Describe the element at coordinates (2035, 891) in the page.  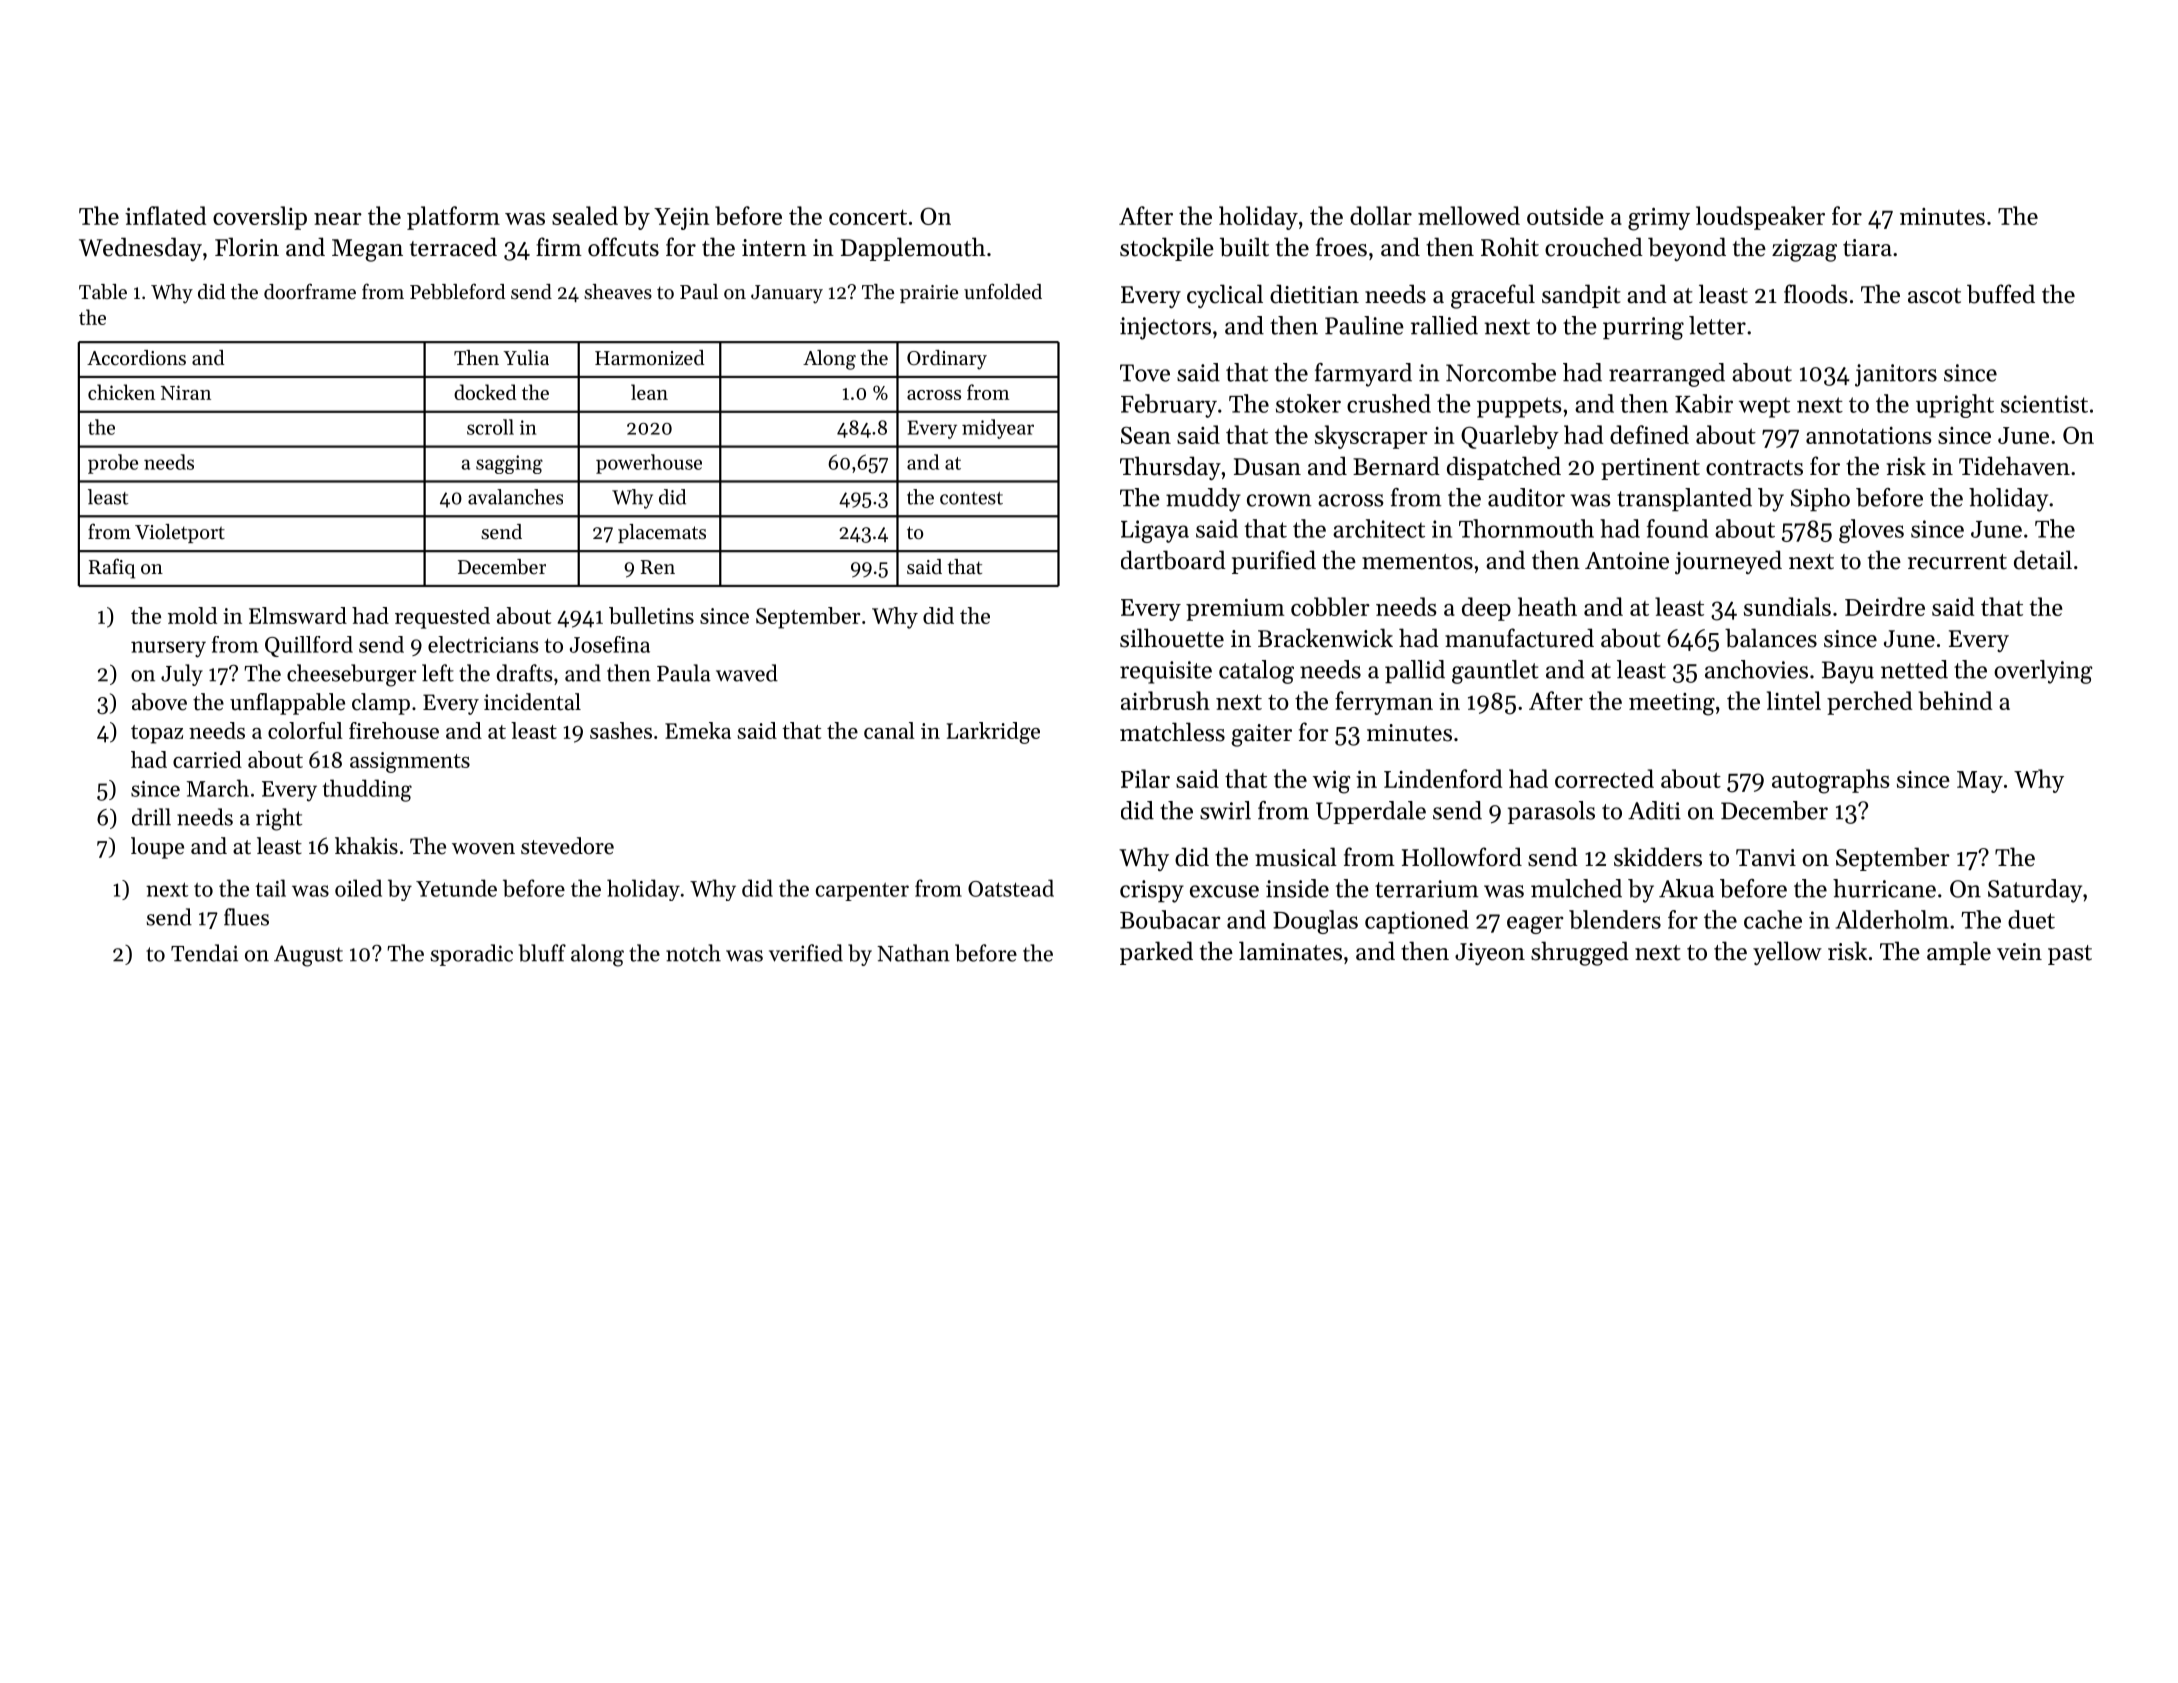
I see `Saturday` at that location.
